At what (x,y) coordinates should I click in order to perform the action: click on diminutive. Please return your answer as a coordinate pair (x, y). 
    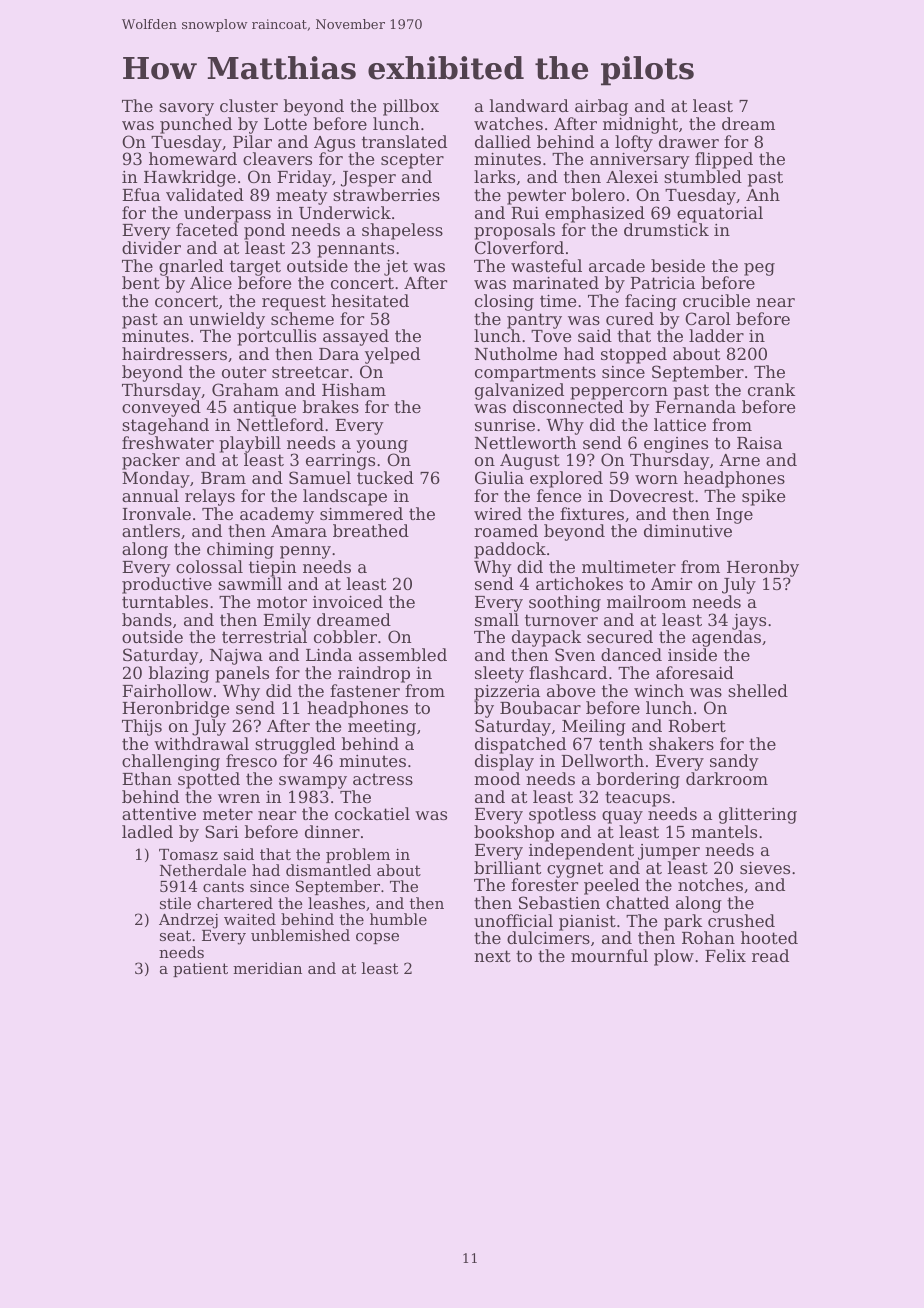
    Looking at the image, I should click on (688, 530).
